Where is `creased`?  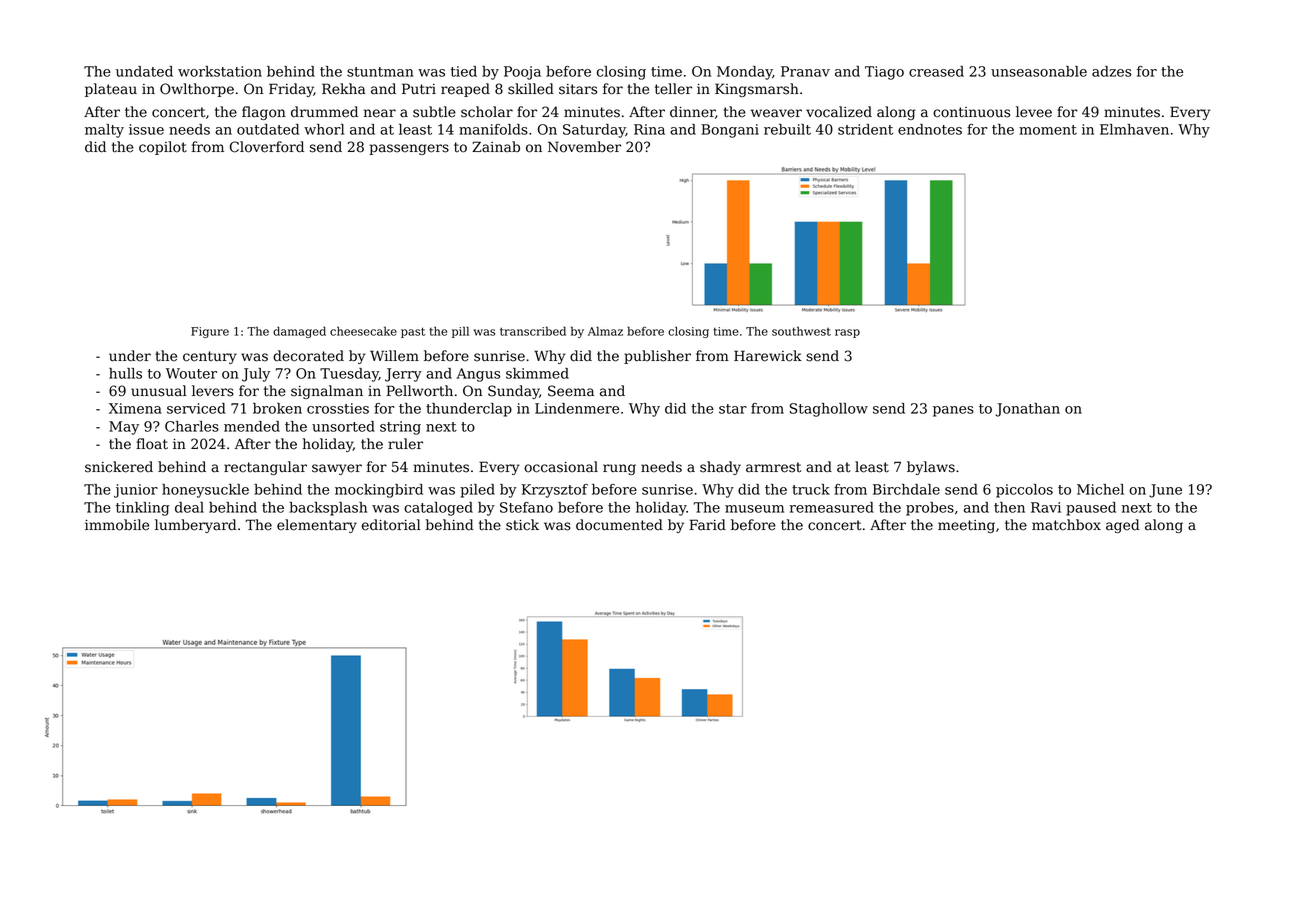 creased is located at coordinates (936, 71).
